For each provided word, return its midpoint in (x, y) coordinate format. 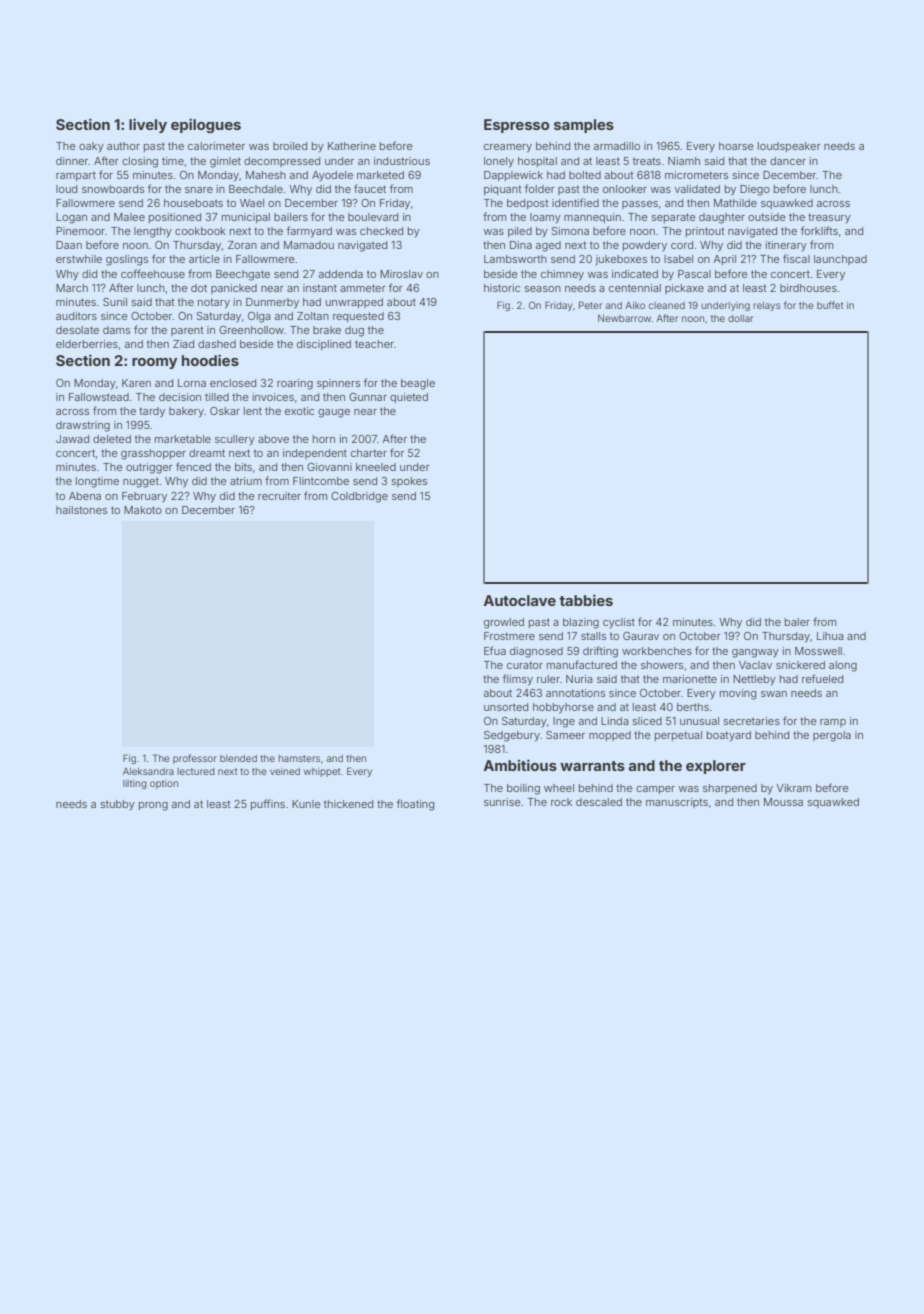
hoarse (736, 146)
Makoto (143, 510)
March (72, 288)
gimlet (225, 162)
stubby (118, 805)
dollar (740, 318)
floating (415, 805)
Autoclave (520, 600)
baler (797, 622)
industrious (402, 161)
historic (502, 288)
